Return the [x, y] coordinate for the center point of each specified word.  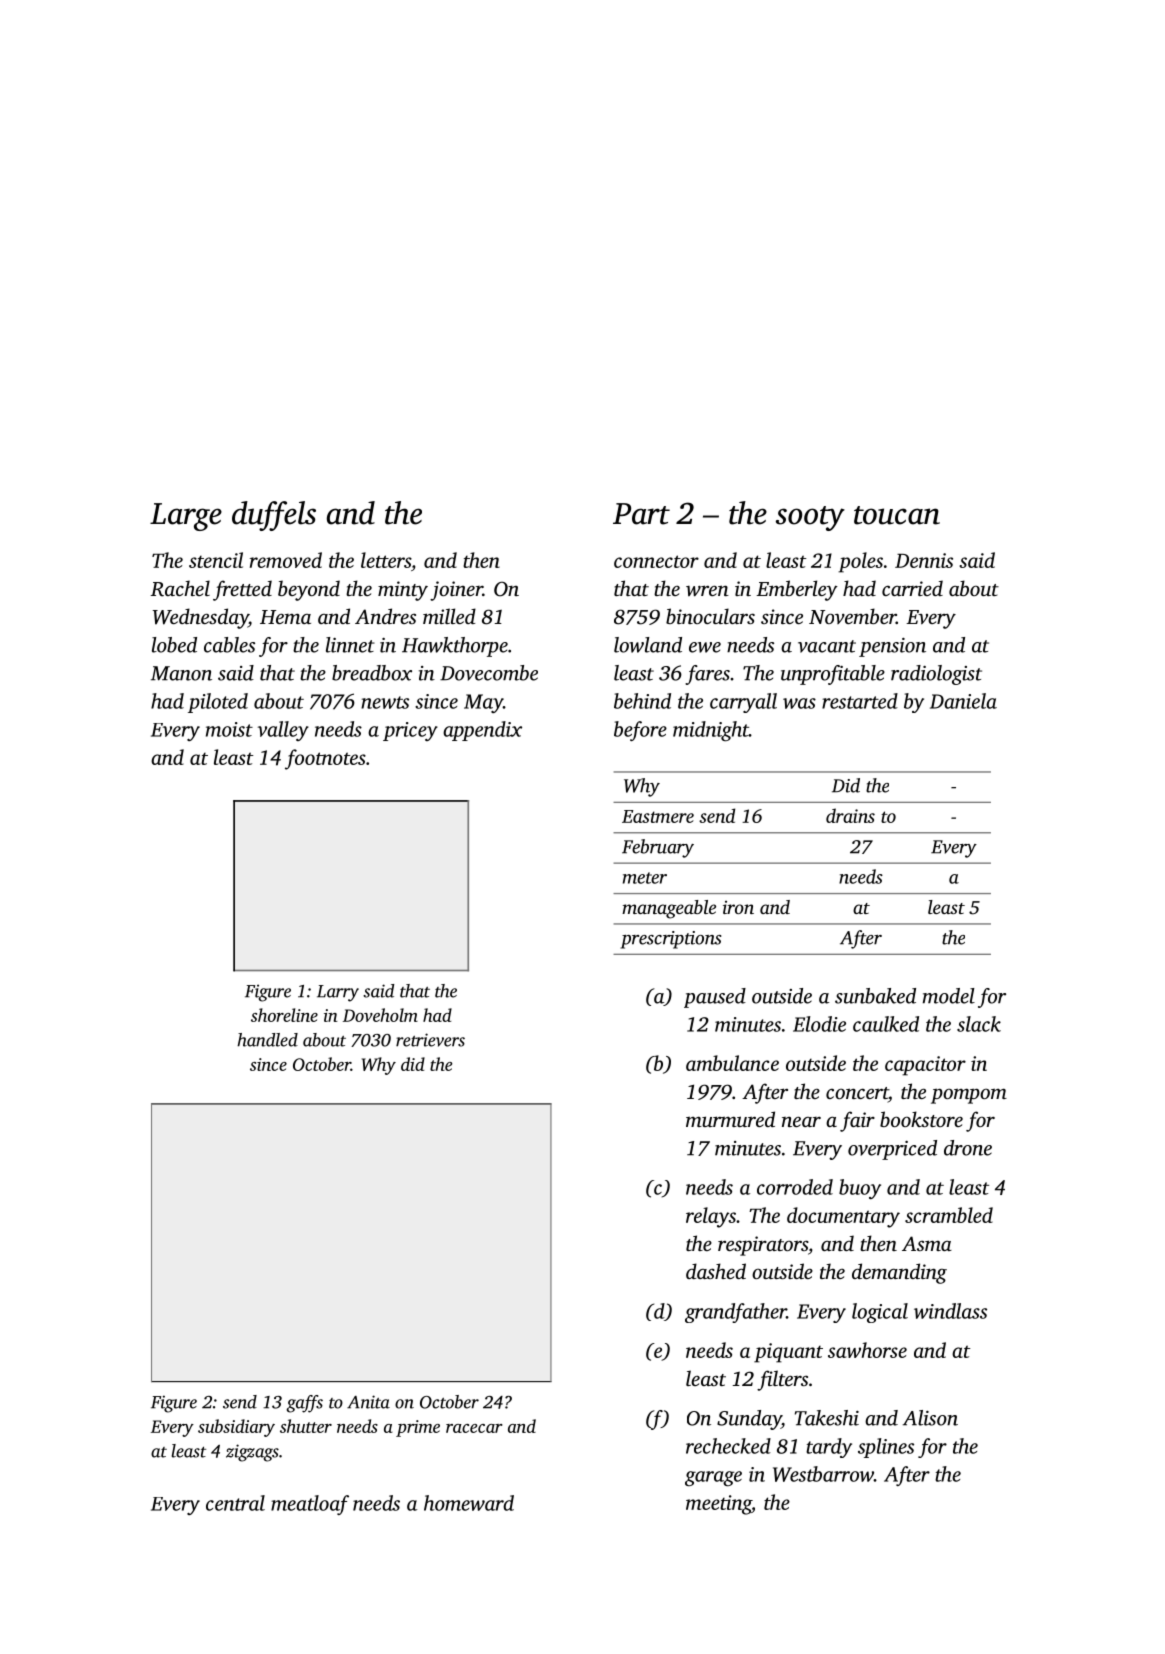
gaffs [304, 1404]
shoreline [284, 1015]
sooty [810, 518]
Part [641, 514]
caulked [886, 1024]
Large [186, 517]
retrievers [430, 1040]
